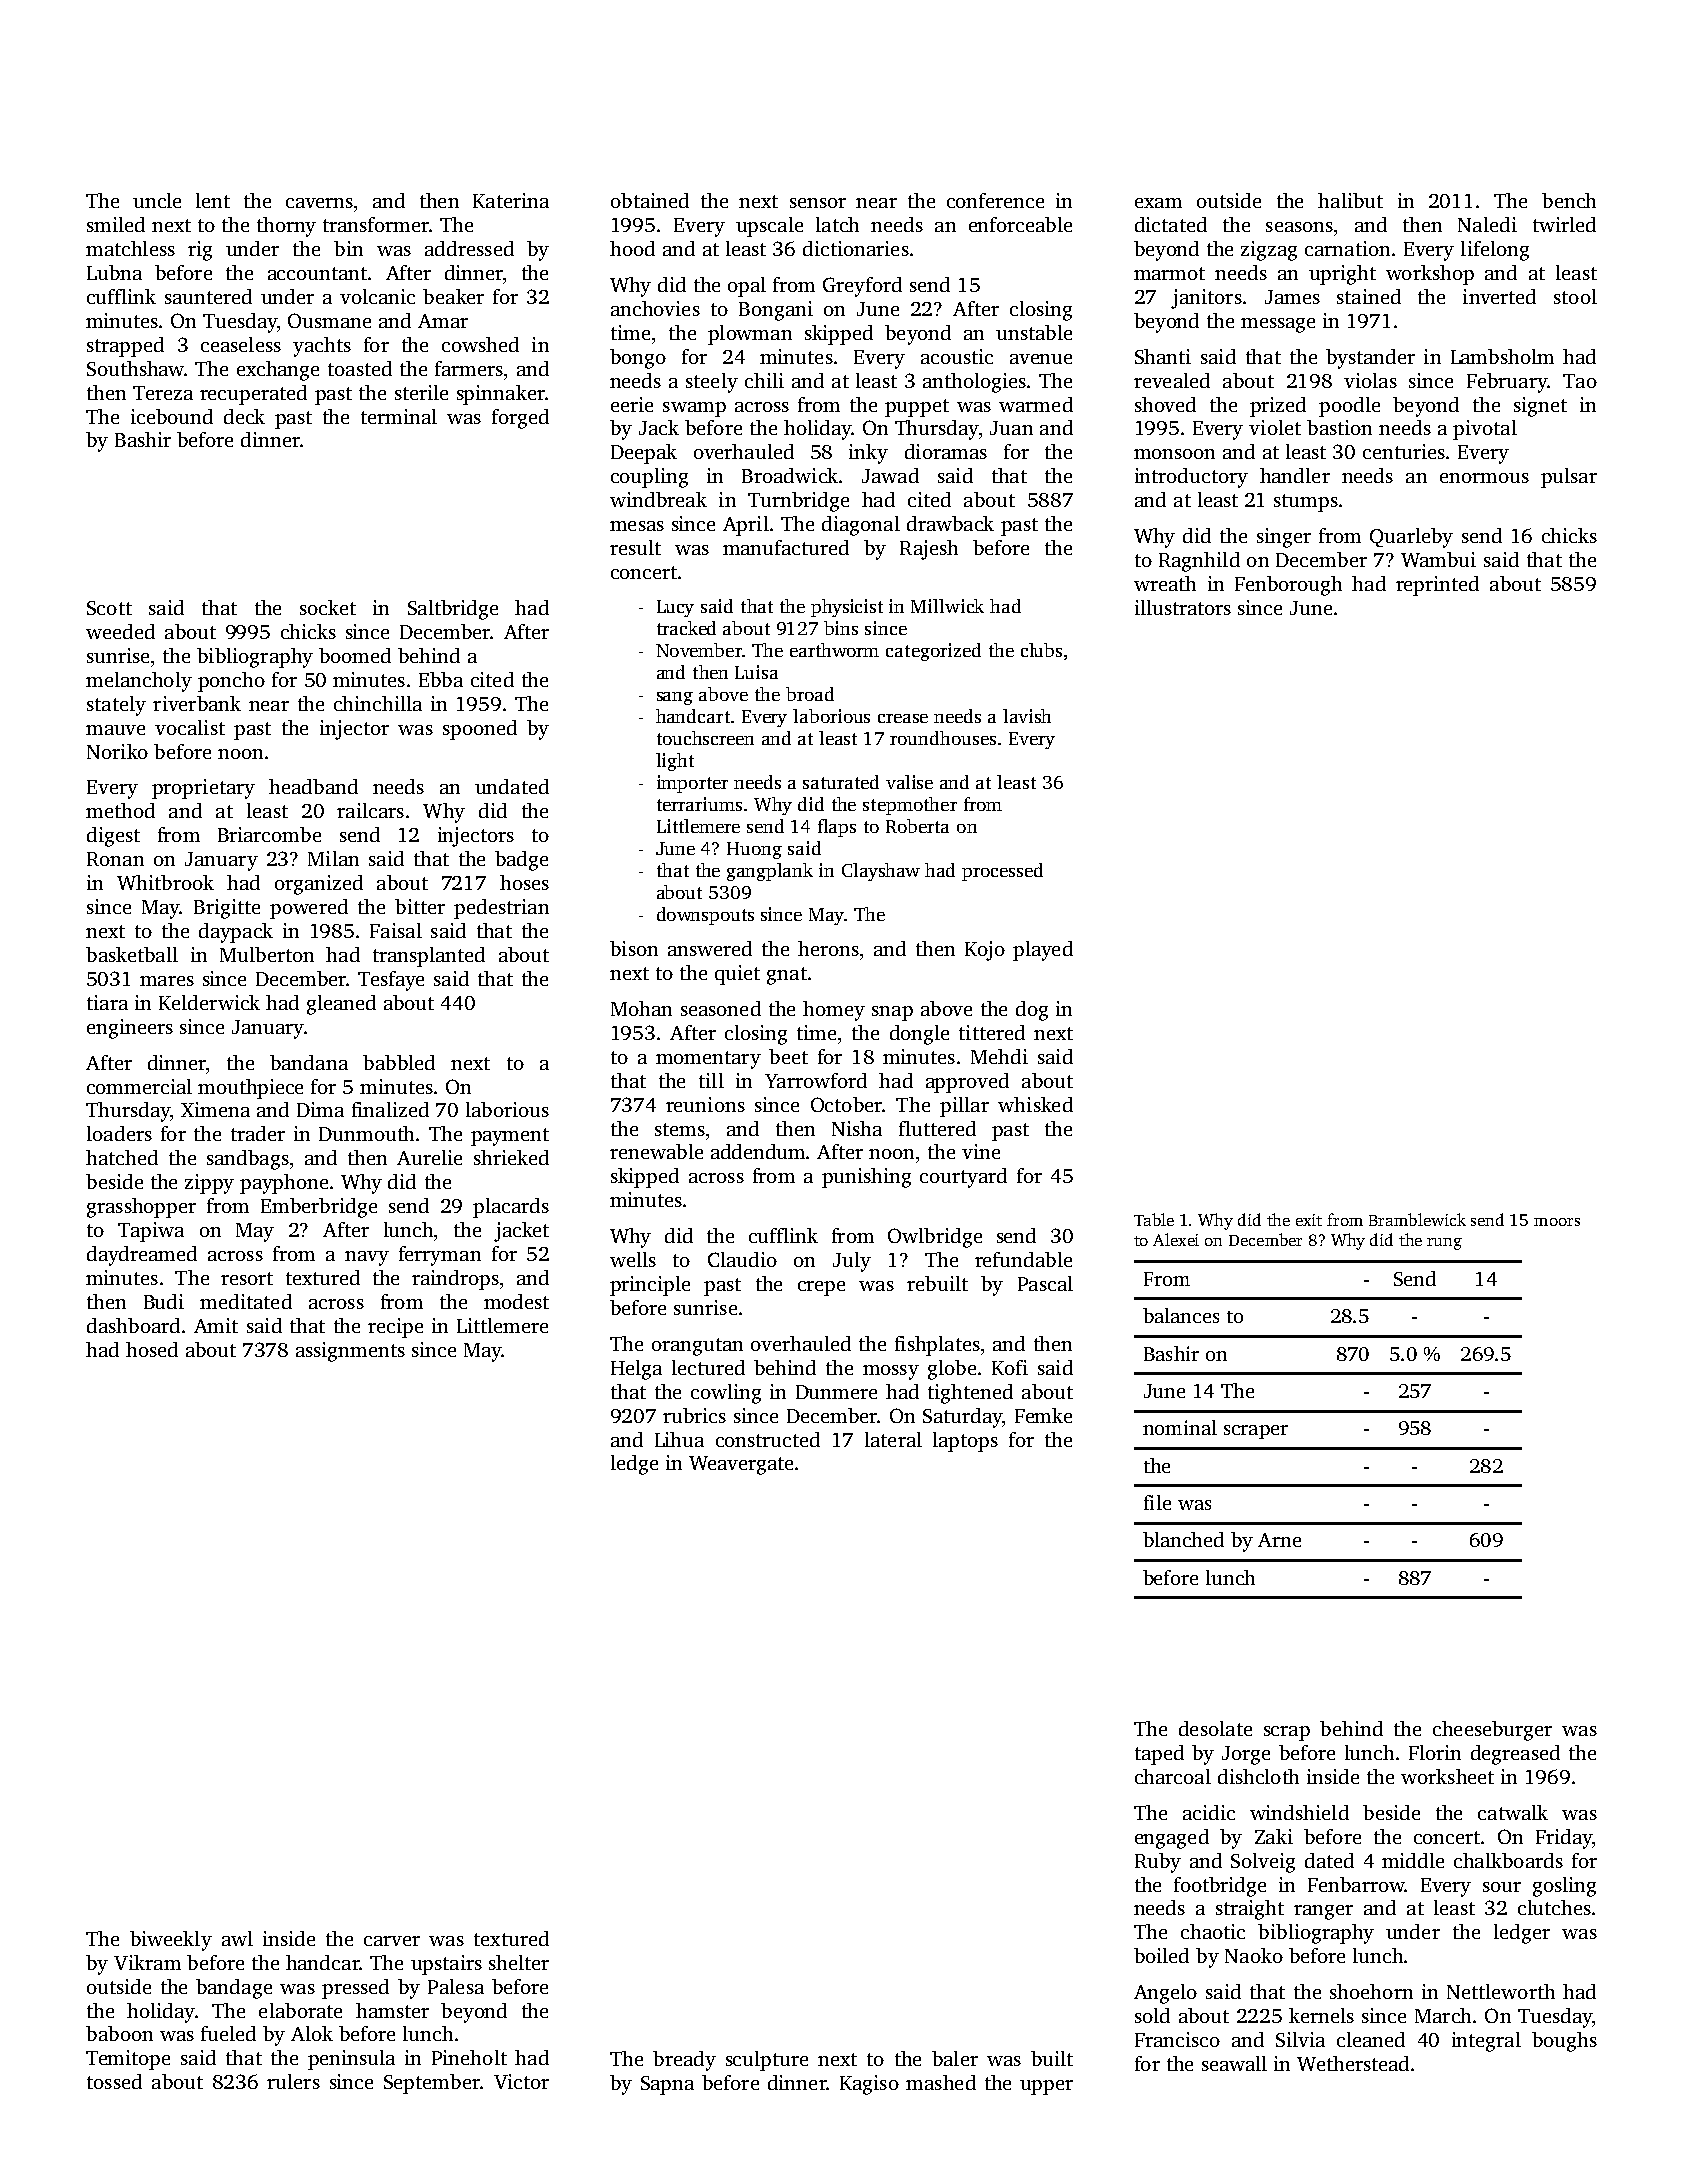  Describe the element at coordinates (228, 2033) in the screenshot. I see `fueled` at that location.
